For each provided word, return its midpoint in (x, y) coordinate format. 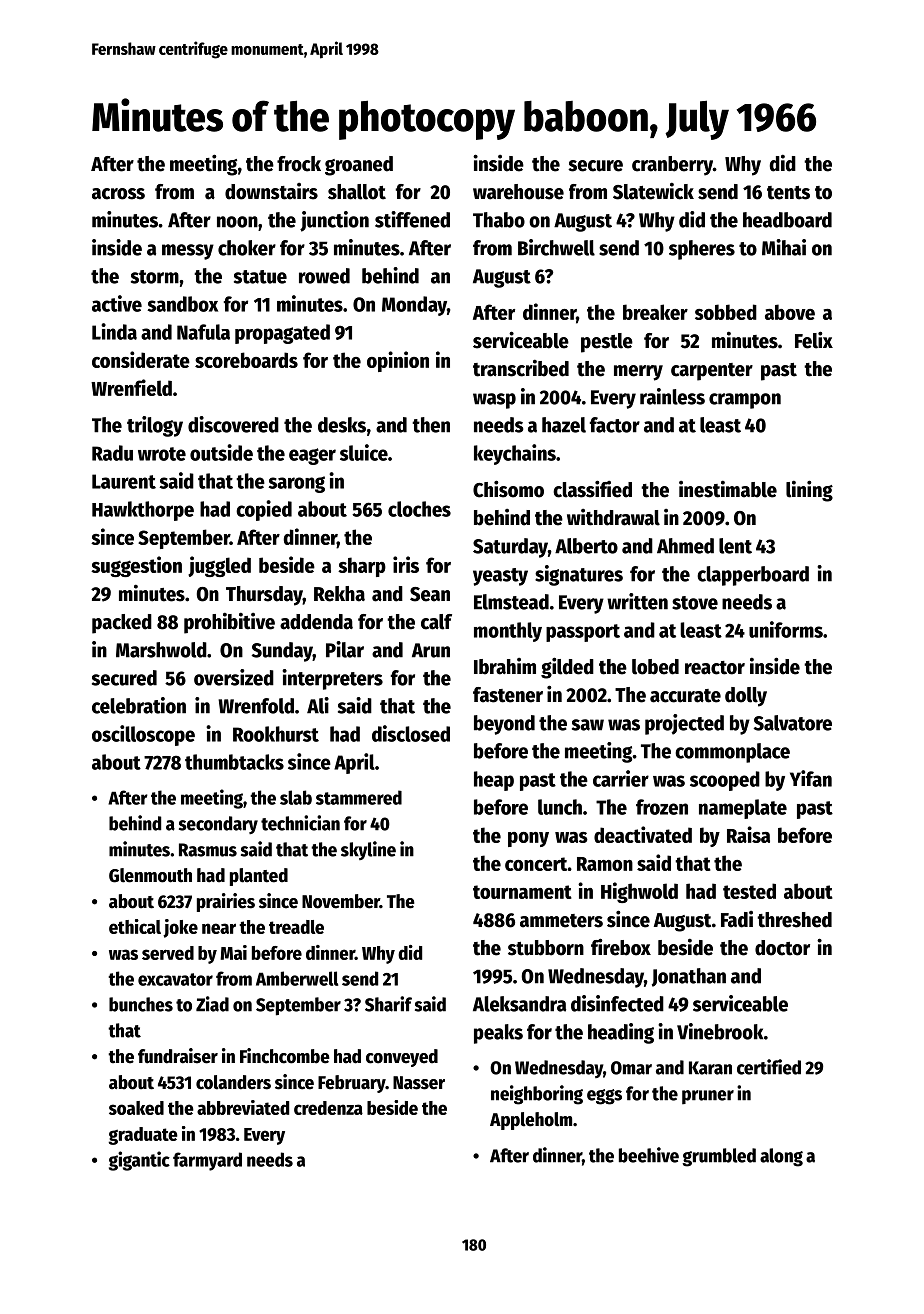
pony (528, 839)
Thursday (264, 596)
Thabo (499, 220)
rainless (672, 396)
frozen (662, 807)
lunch (560, 807)
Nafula (203, 332)
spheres (702, 250)
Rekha (339, 594)
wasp (494, 401)
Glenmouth (150, 875)
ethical (135, 926)
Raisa (748, 834)
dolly (746, 697)
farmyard (207, 1161)
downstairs (271, 191)
